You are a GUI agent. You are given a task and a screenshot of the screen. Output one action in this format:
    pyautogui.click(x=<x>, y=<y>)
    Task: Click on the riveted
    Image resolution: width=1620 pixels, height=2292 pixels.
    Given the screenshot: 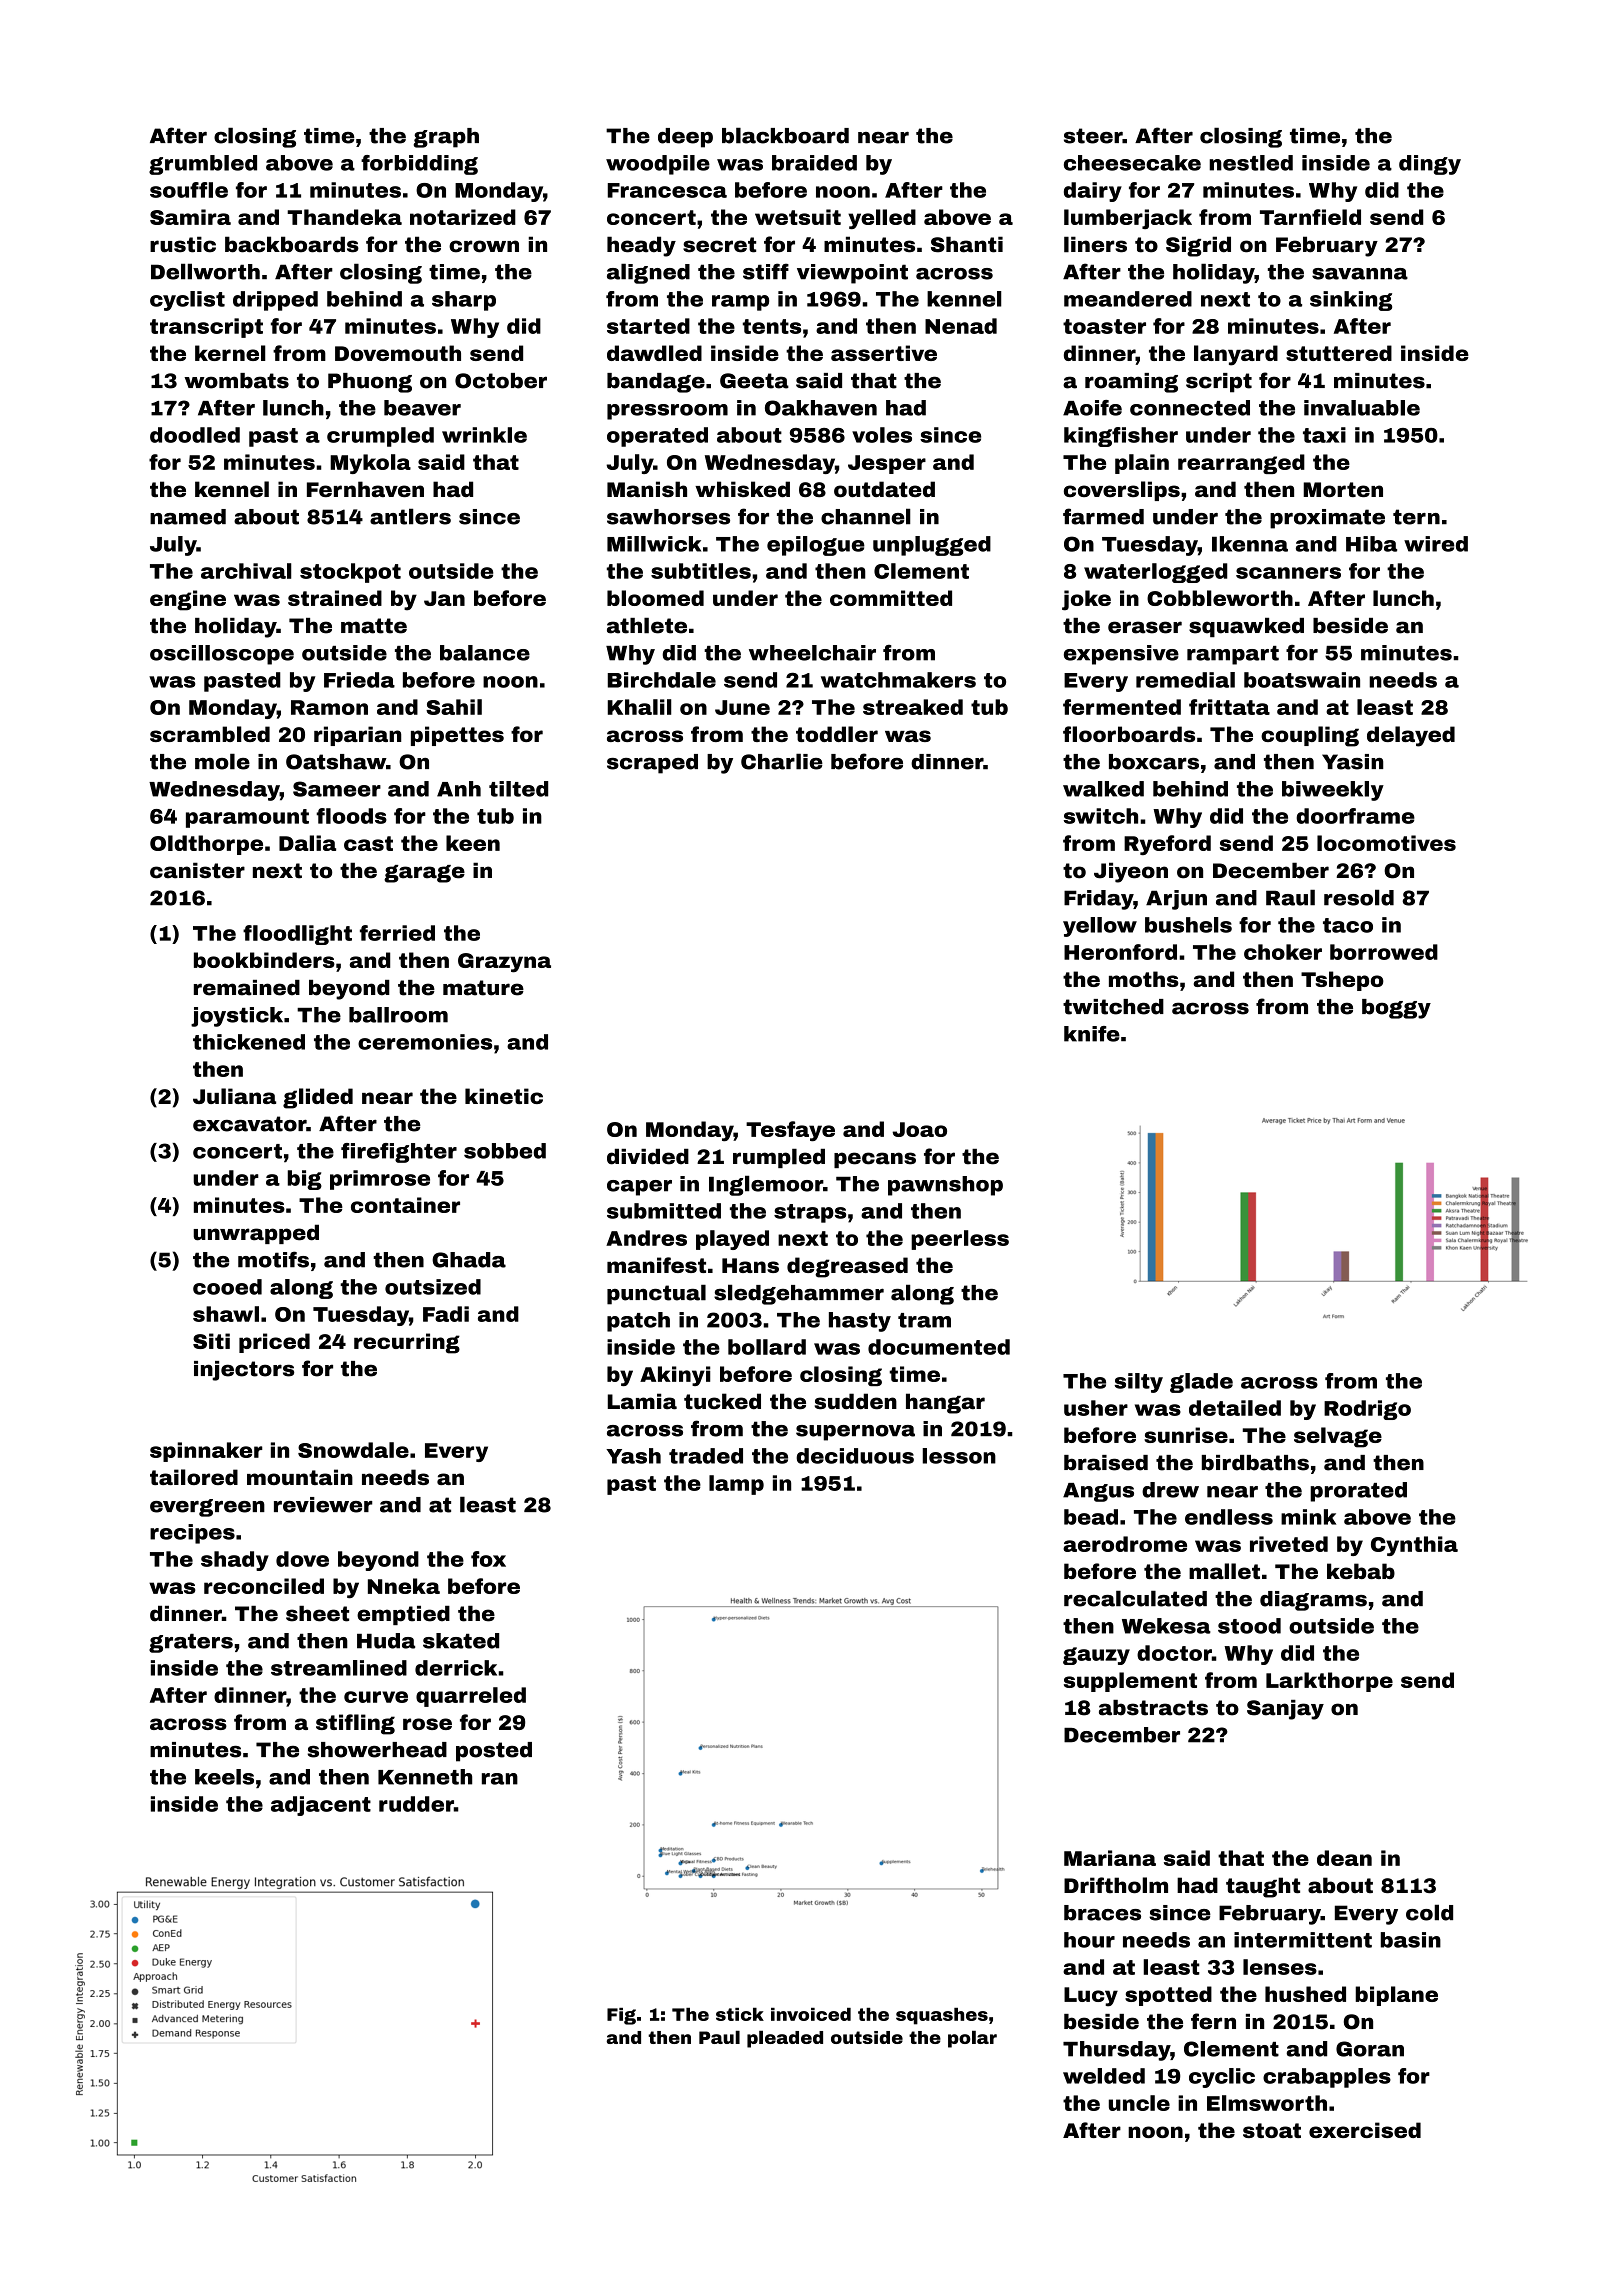 What is the action you would take?
    pyautogui.click(x=1289, y=1544)
